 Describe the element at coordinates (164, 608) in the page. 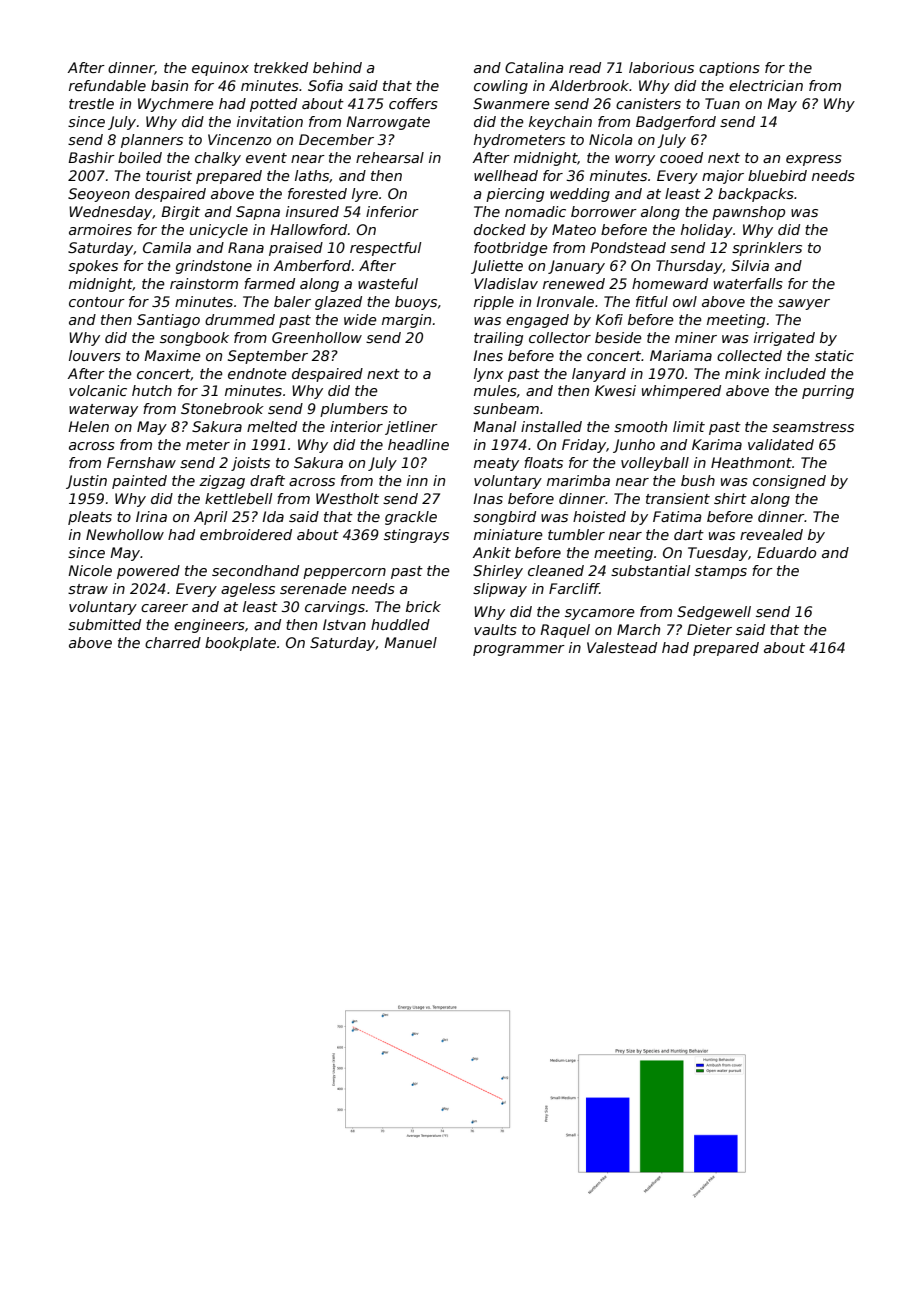

I see `career` at that location.
